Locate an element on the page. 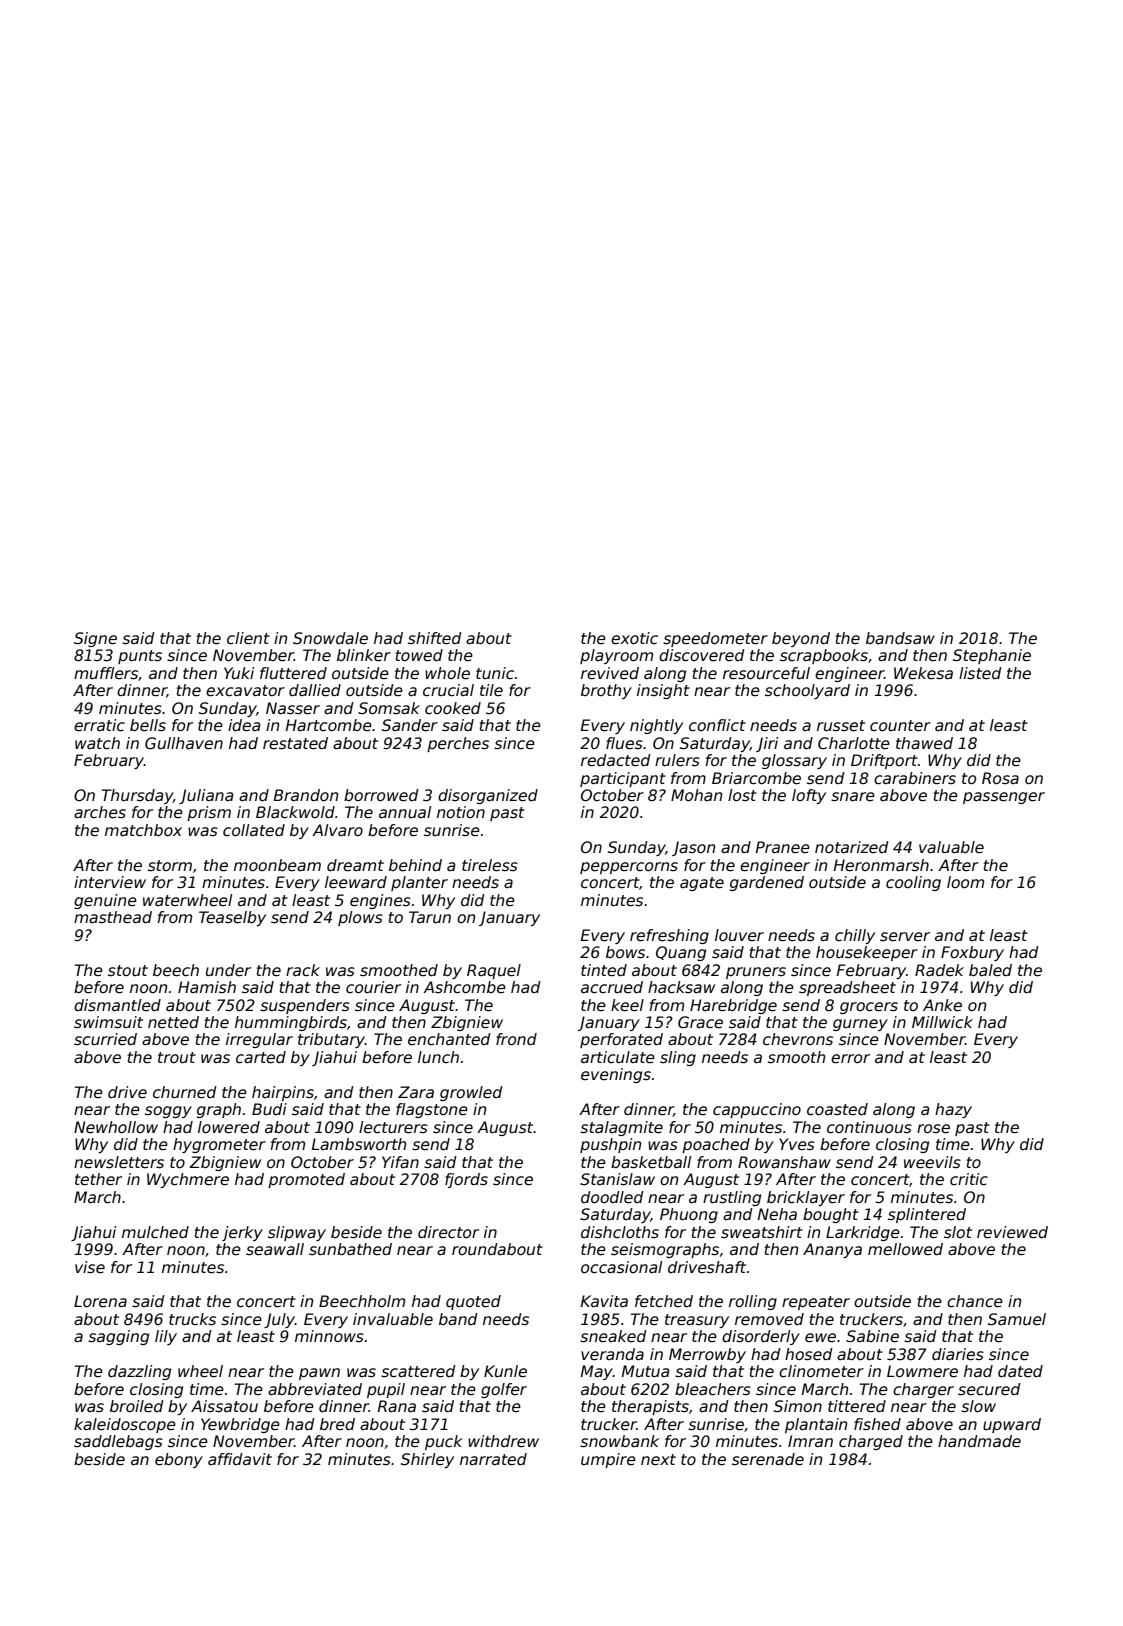 The height and width of the image is (1626, 1123). hazy is located at coordinates (953, 1110).
